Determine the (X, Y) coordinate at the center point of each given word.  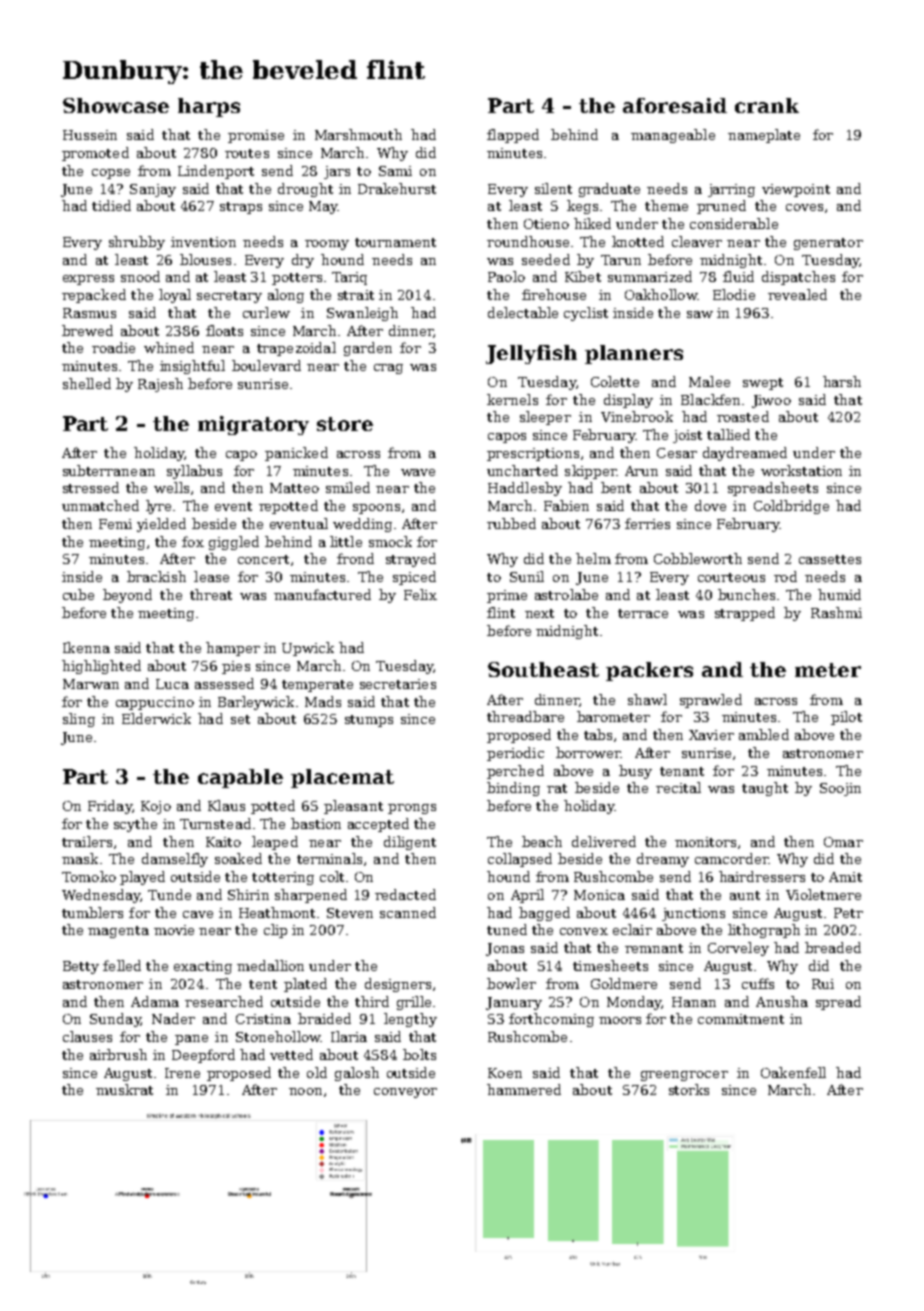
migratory (253, 425)
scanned (408, 912)
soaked (238, 858)
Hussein (90, 135)
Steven (350, 913)
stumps (369, 721)
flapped (513, 136)
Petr (848, 913)
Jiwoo (771, 401)
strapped (745, 614)
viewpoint (796, 190)
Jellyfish (531, 354)
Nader (173, 1018)
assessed (224, 683)
